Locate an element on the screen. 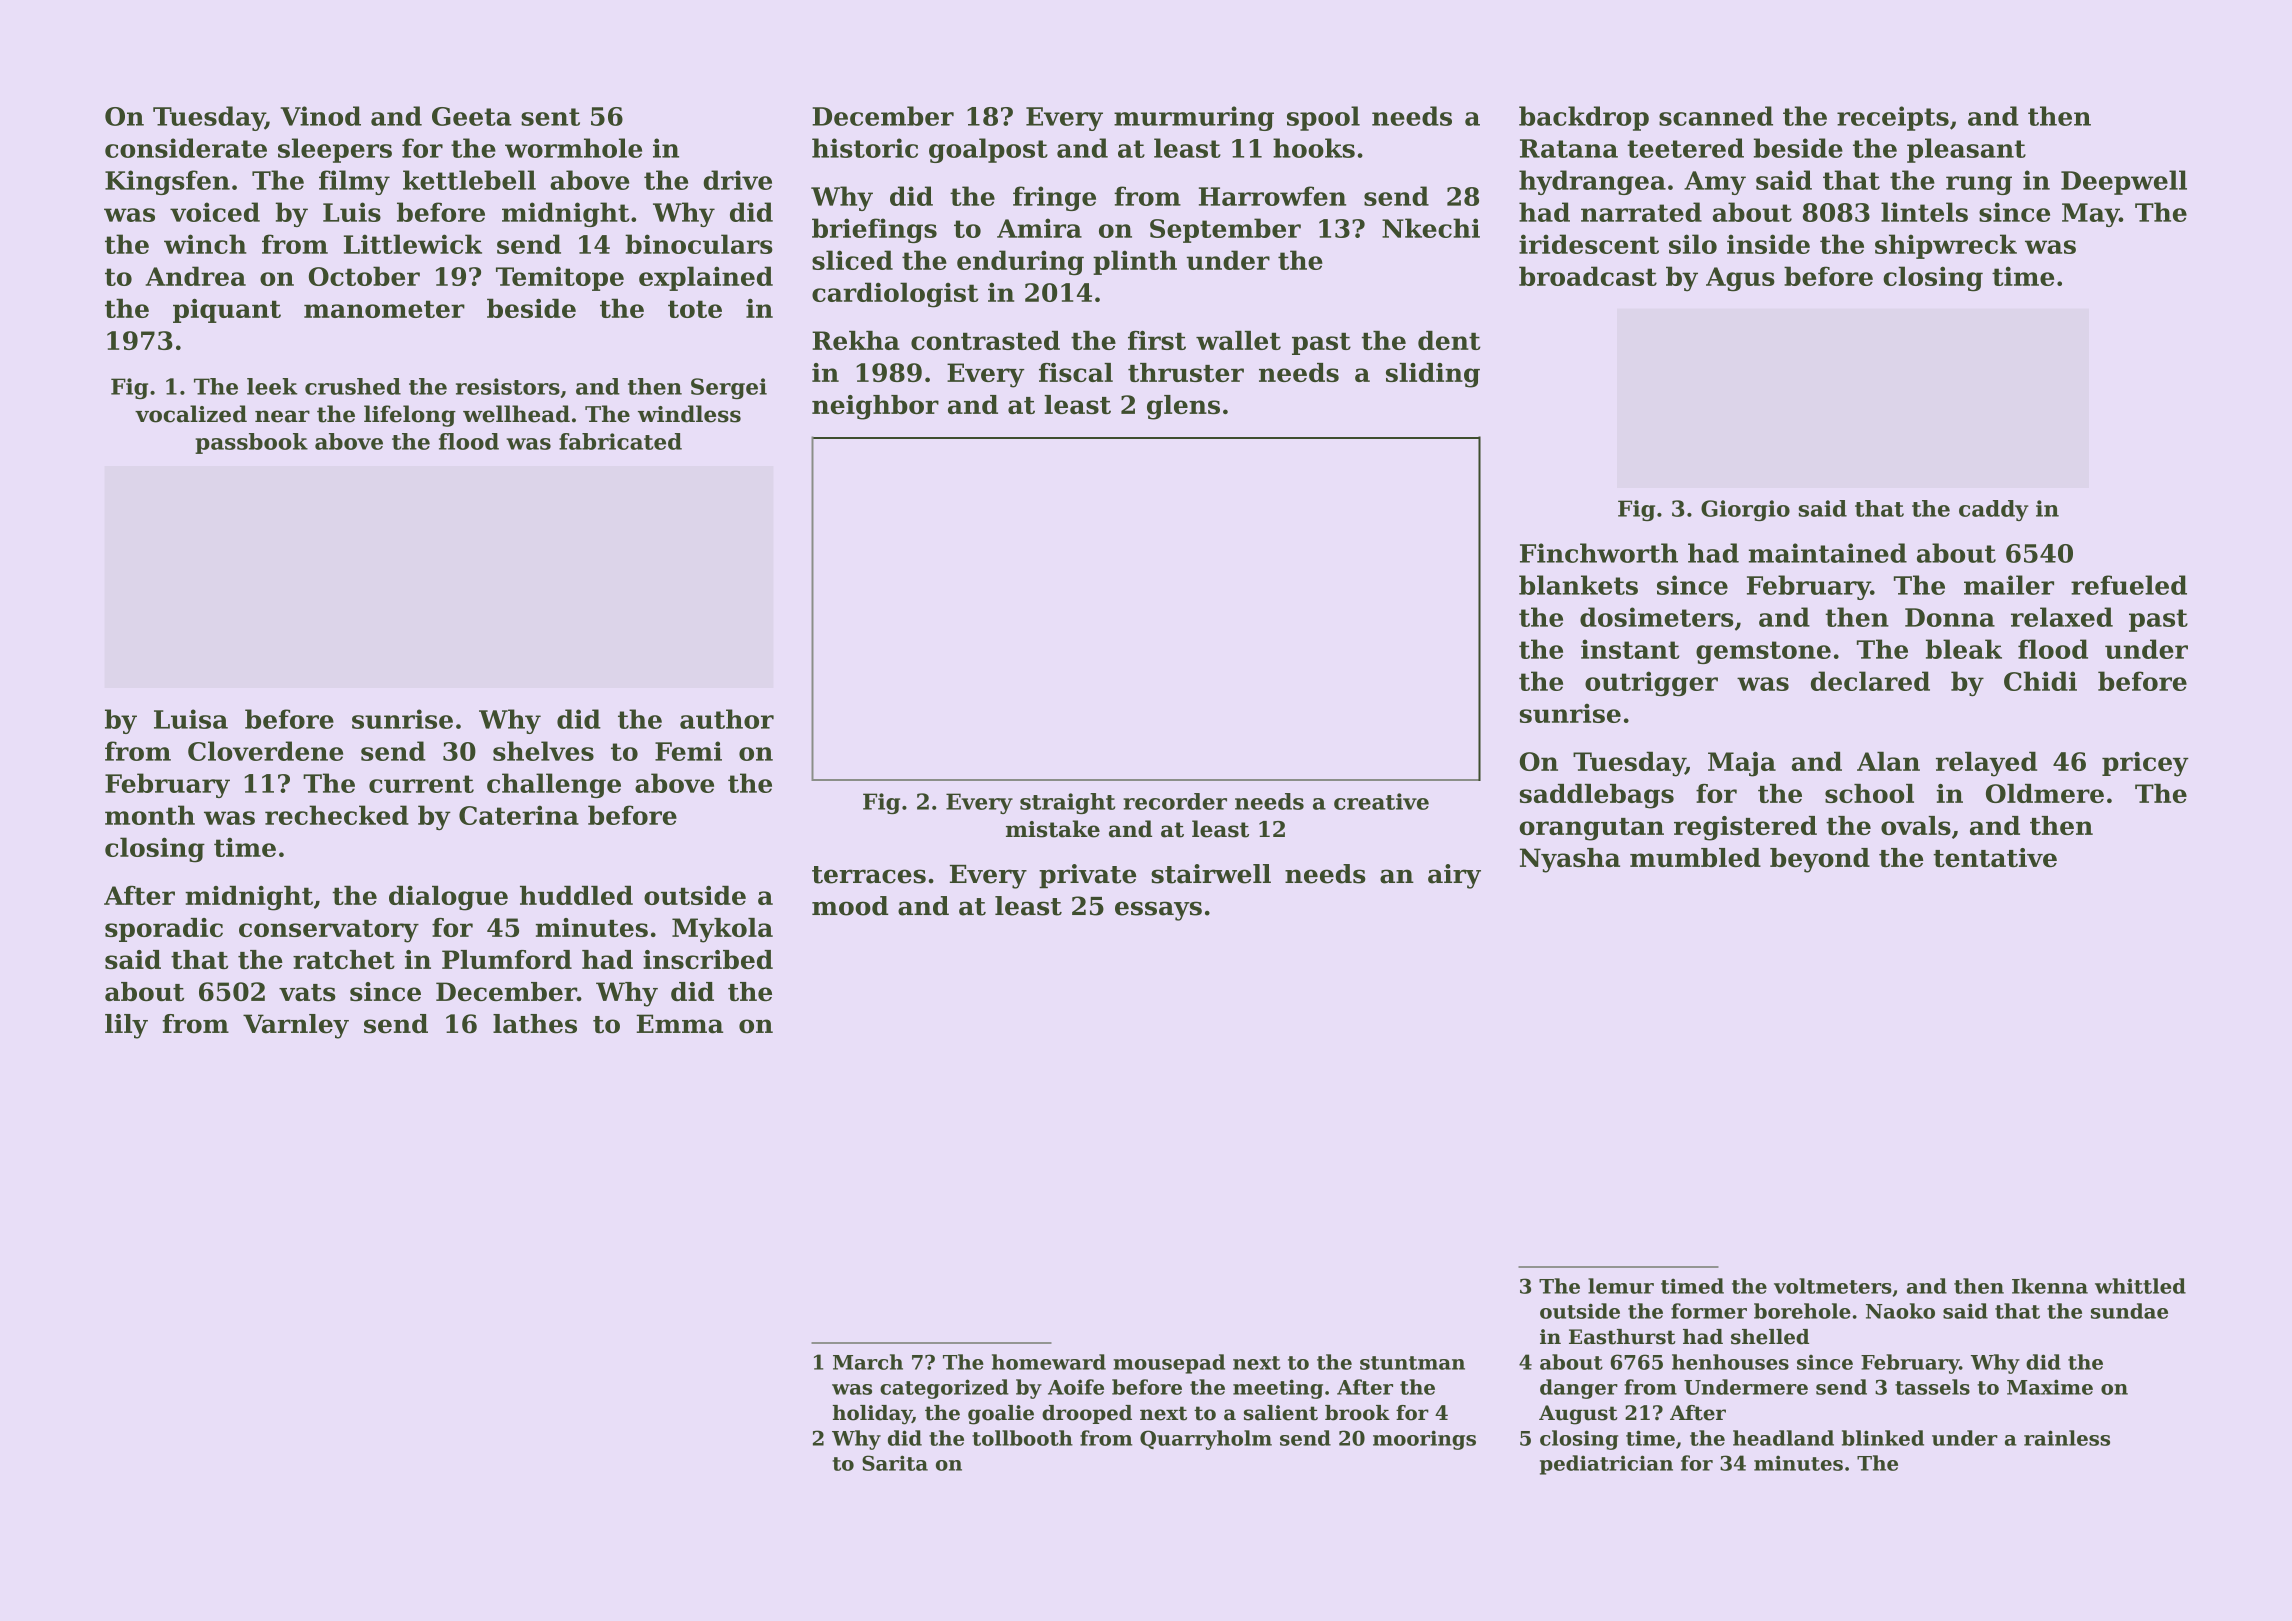  spool is located at coordinates (1323, 118).
